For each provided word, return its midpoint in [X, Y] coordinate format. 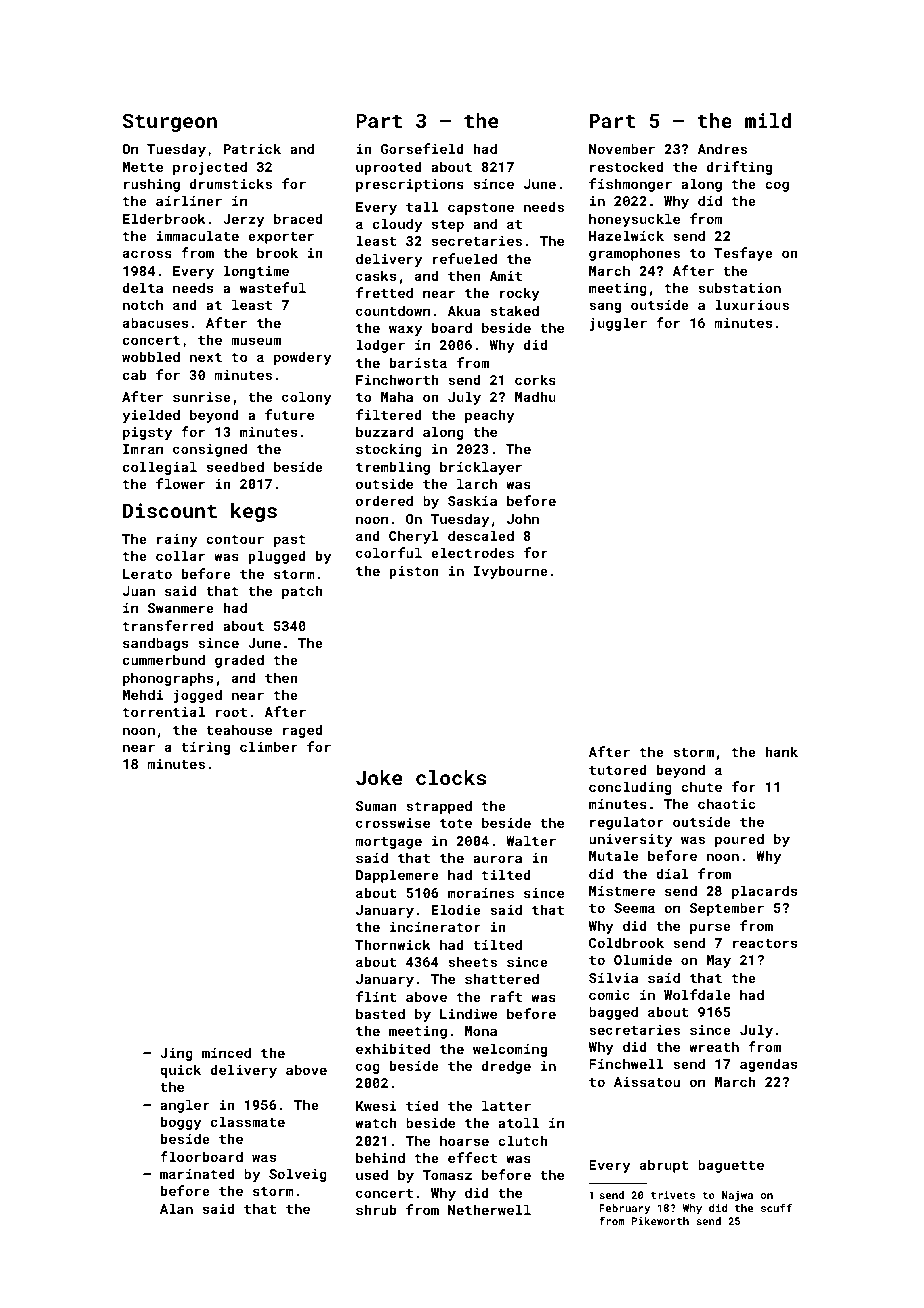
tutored [618, 769]
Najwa [737, 1196]
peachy [490, 416]
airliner [189, 200]
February [624, 1209]
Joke [379, 777]
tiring [205, 748]
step [448, 226]
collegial [160, 468]
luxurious [752, 304]
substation [739, 287]
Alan [176, 1208]
